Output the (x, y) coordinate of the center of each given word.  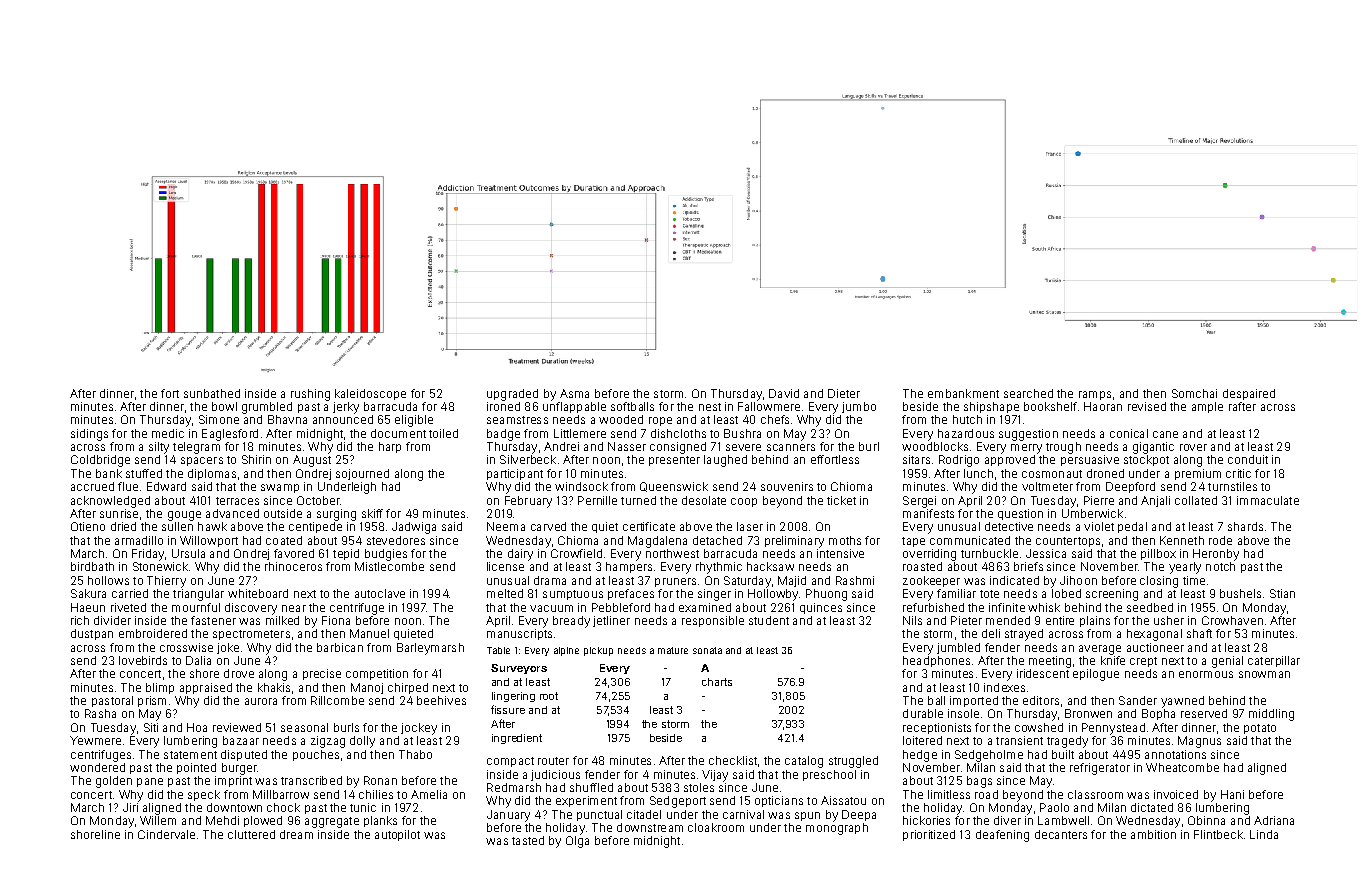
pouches (316, 755)
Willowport (209, 541)
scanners (791, 447)
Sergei (919, 502)
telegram (196, 448)
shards (1245, 526)
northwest (672, 553)
